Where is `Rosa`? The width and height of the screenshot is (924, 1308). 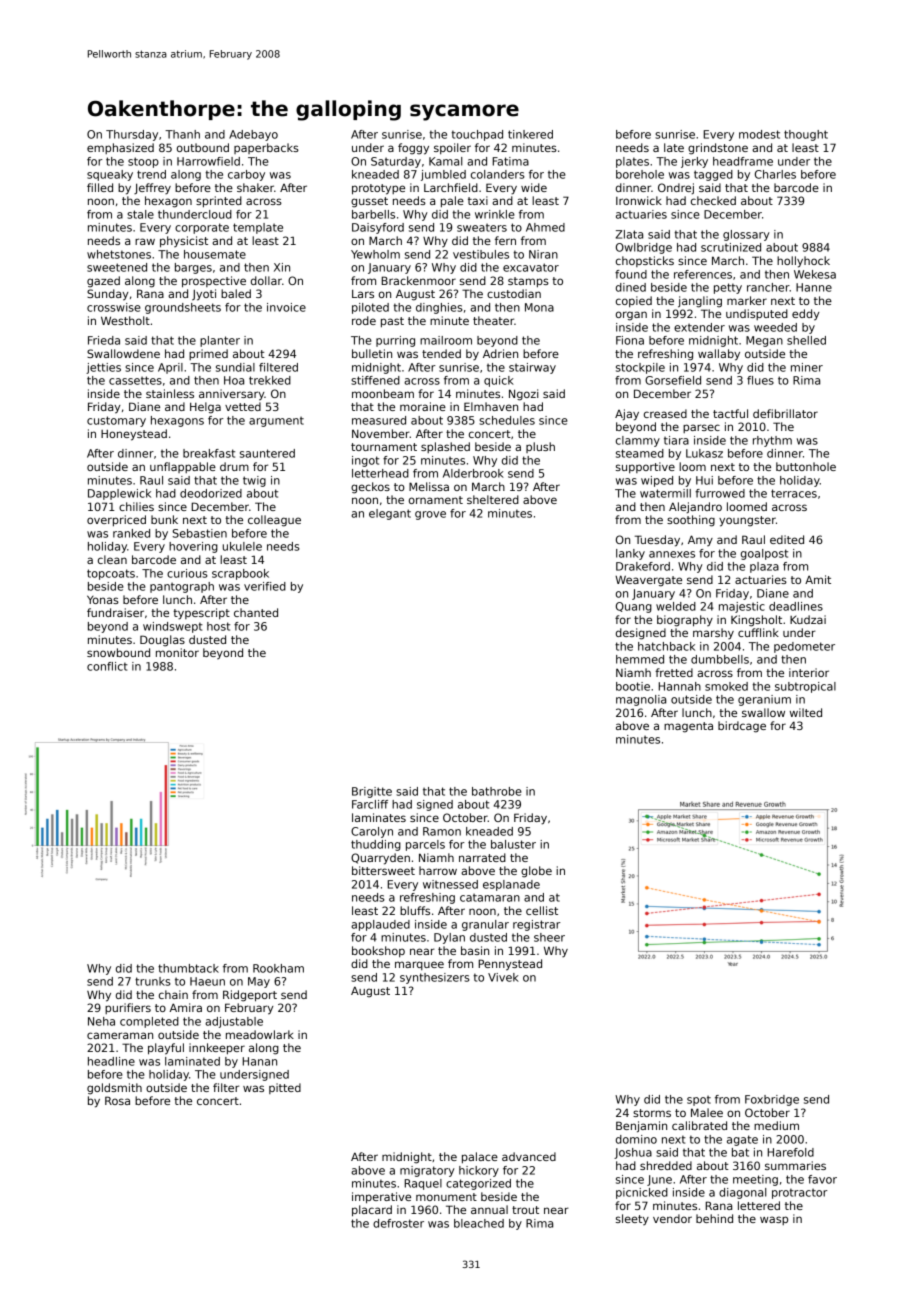
Rosa is located at coordinates (117, 1100).
